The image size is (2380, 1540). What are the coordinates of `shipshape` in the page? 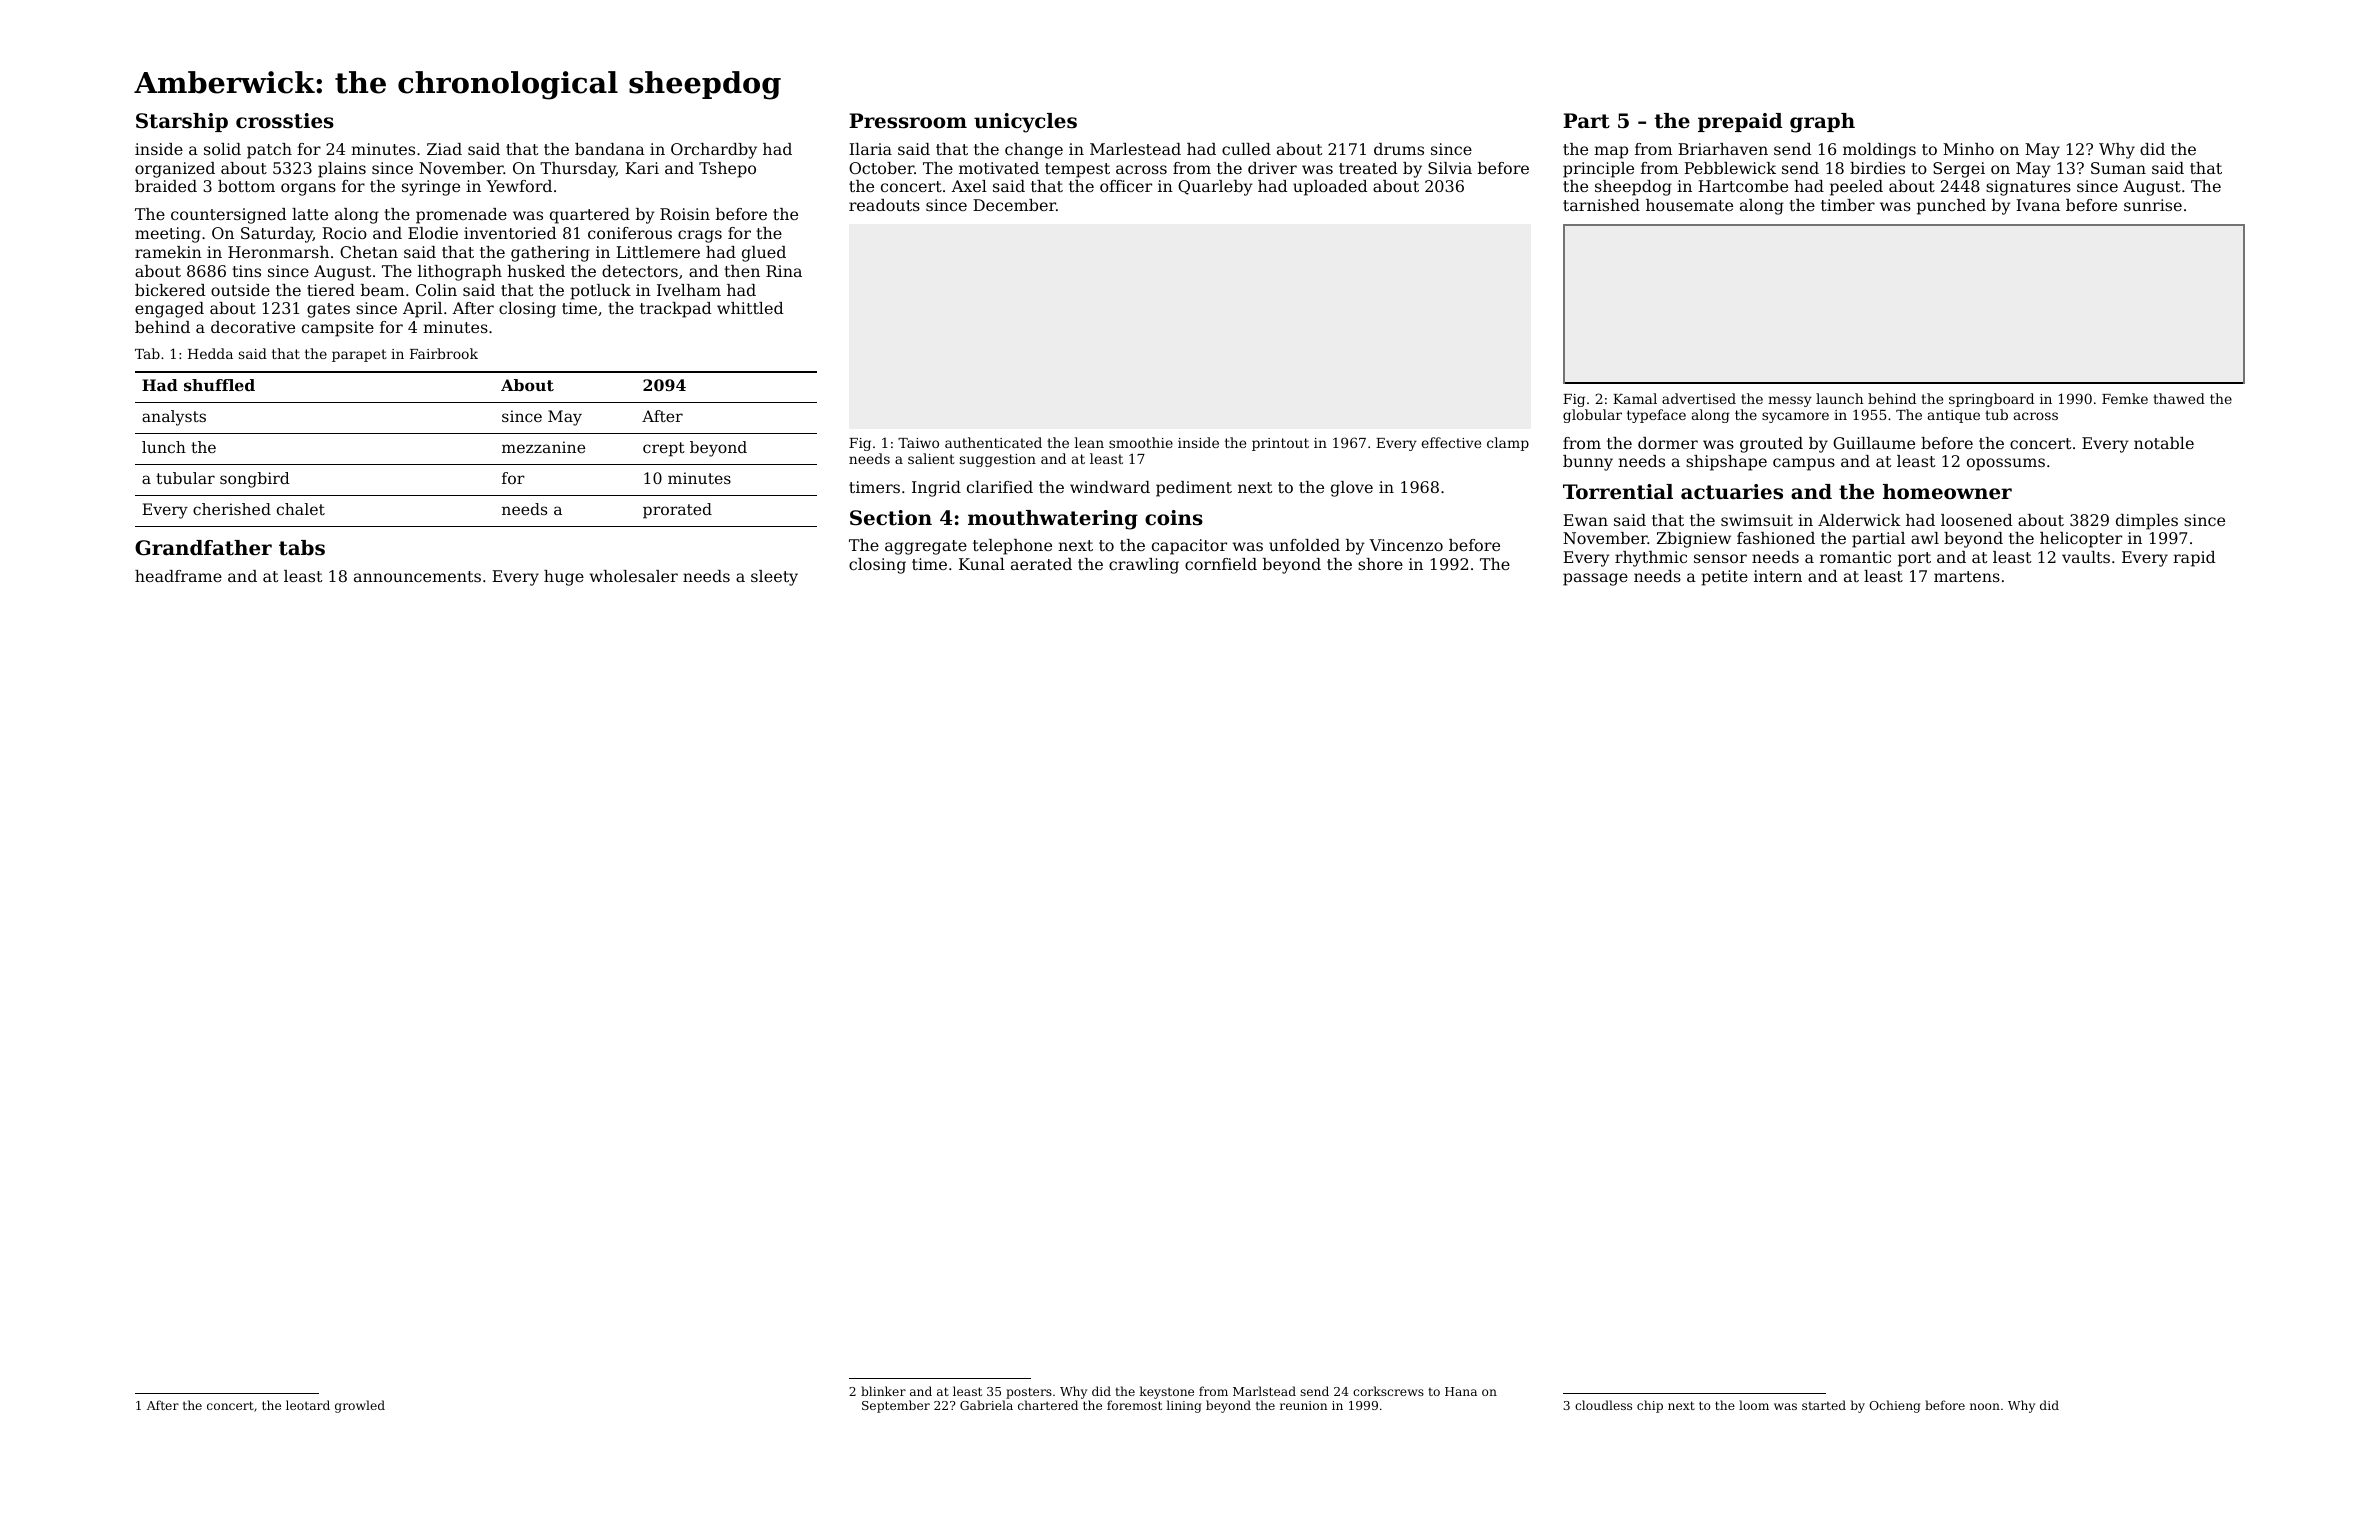 It's located at (1726, 463).
